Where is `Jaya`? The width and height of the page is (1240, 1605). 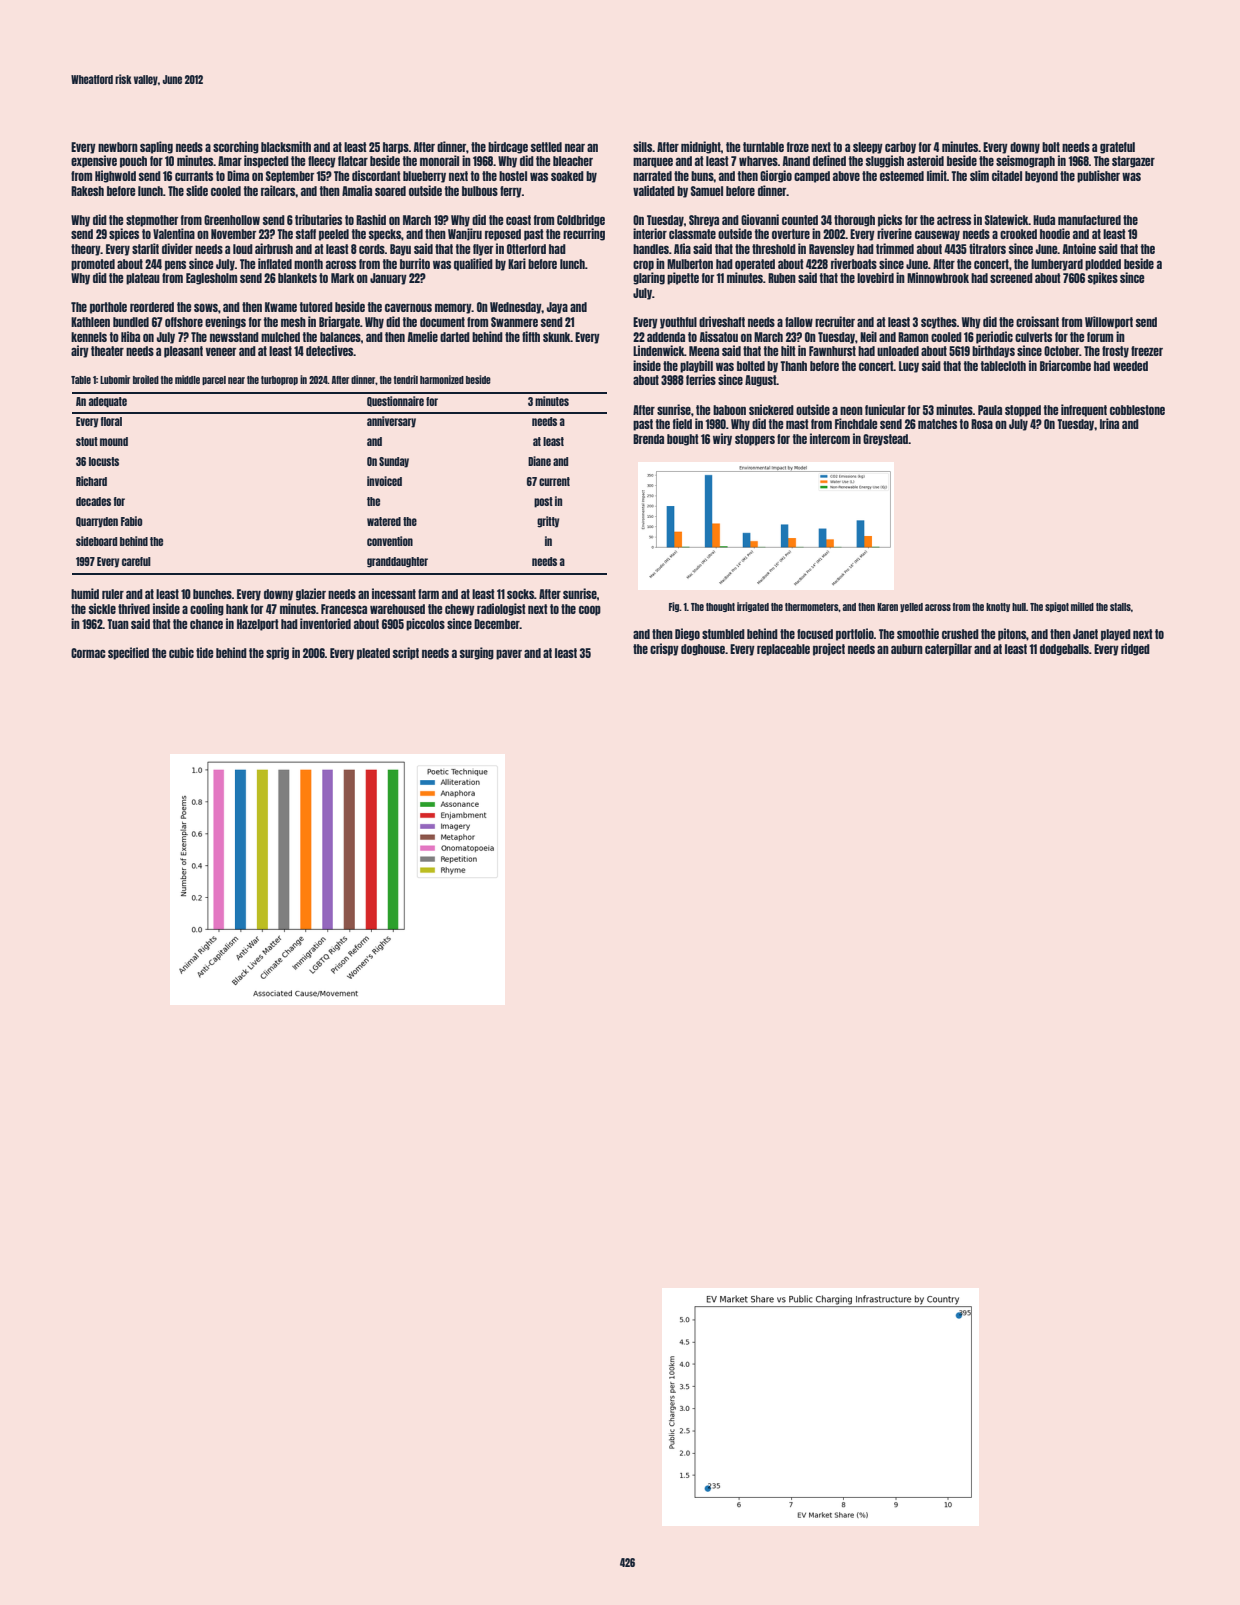
Jaya is located at coordinates (557, 308).
